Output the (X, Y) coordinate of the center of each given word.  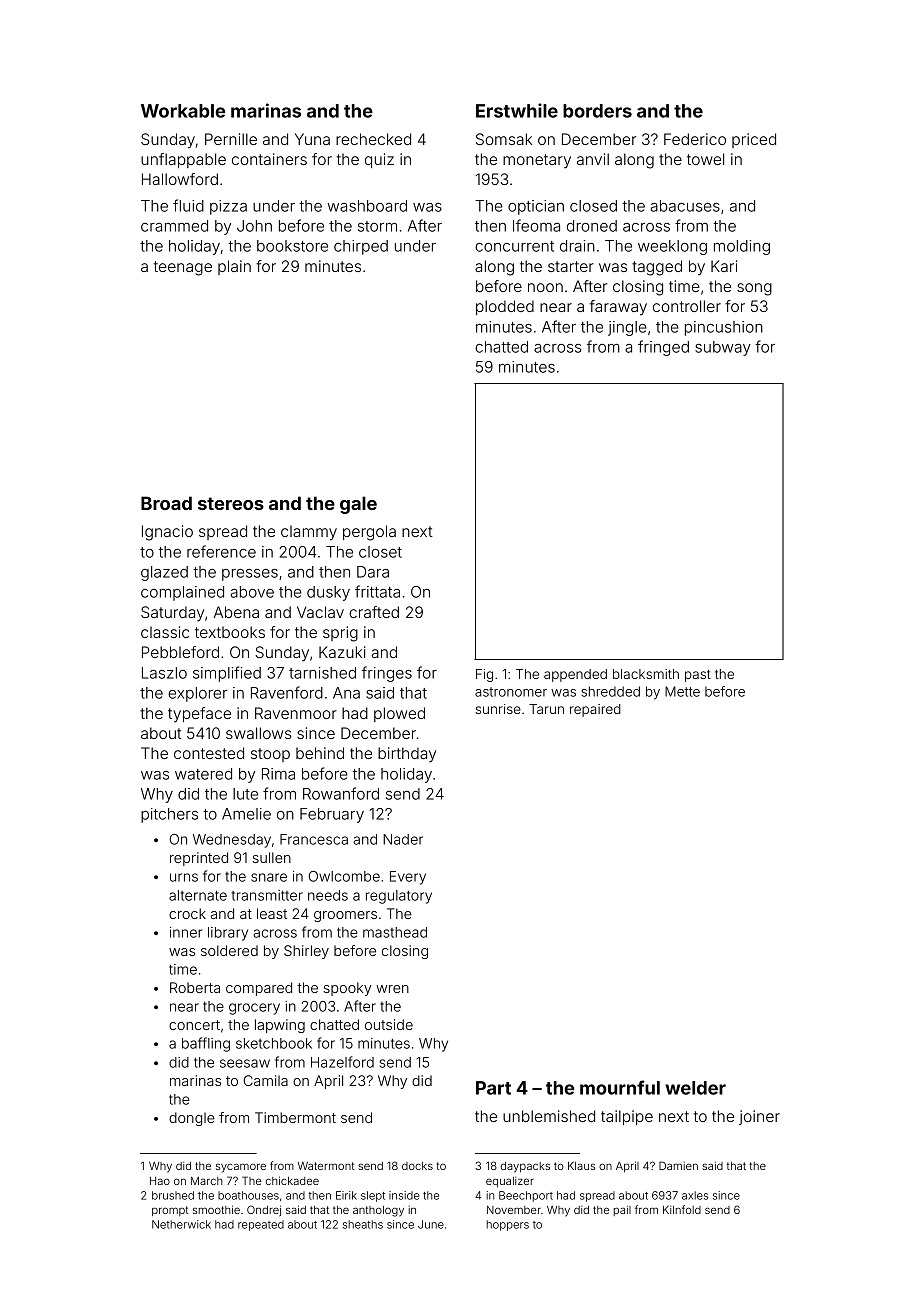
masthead (395, 932)
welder (695, 1088)
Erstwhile (517, 110)
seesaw (245, 1063)
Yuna (312, 139)
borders (597, 111)
